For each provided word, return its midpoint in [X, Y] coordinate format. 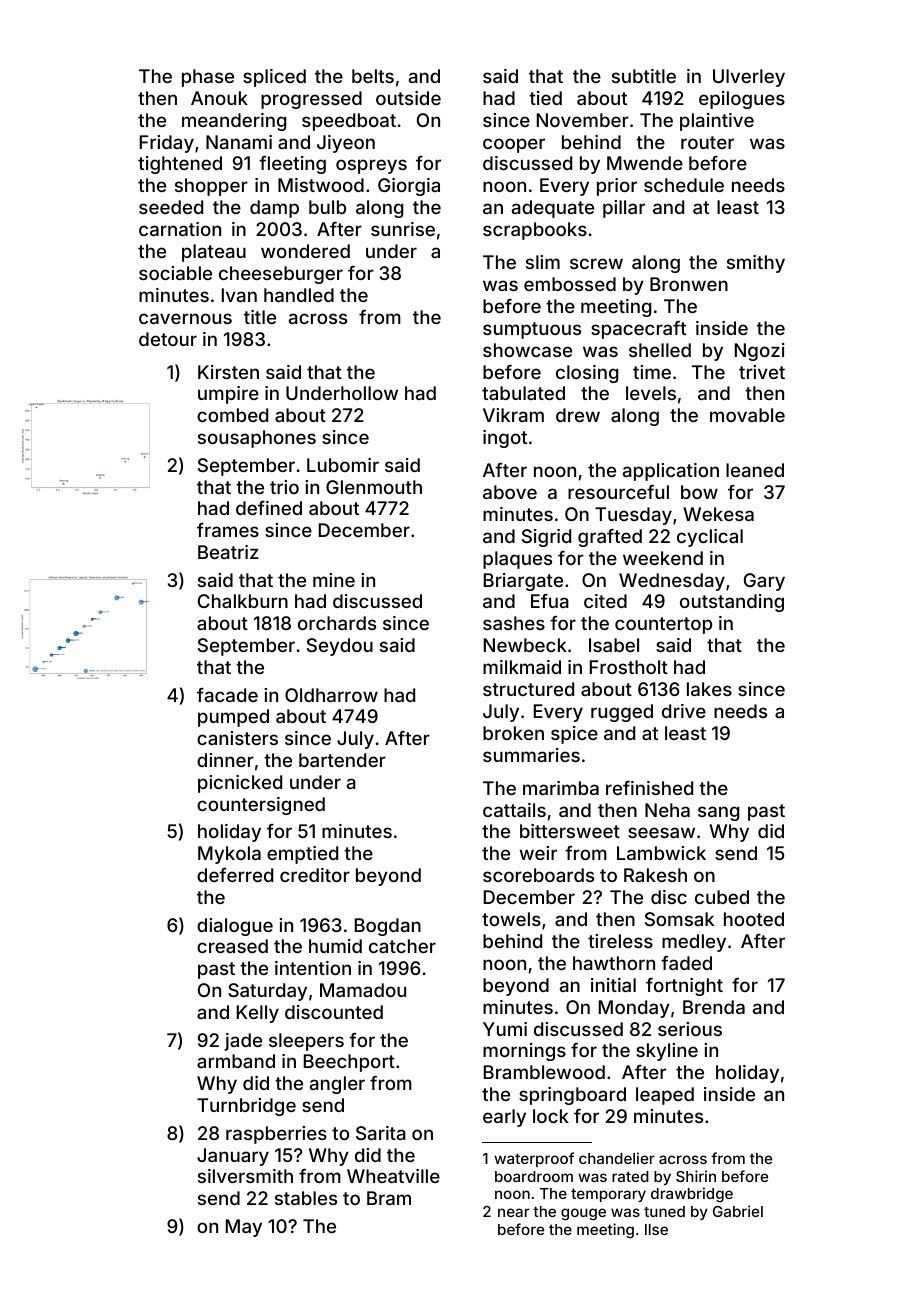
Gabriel [738, 1211]
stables [306, 1198]
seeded [171, 207]
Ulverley [749, 78]
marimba [561, 788]
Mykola [229, 855]
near [514, 1212]
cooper [514, 145]
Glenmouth [374, 487]
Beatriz [228, 552]
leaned [755, 470]
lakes [709, 689]
